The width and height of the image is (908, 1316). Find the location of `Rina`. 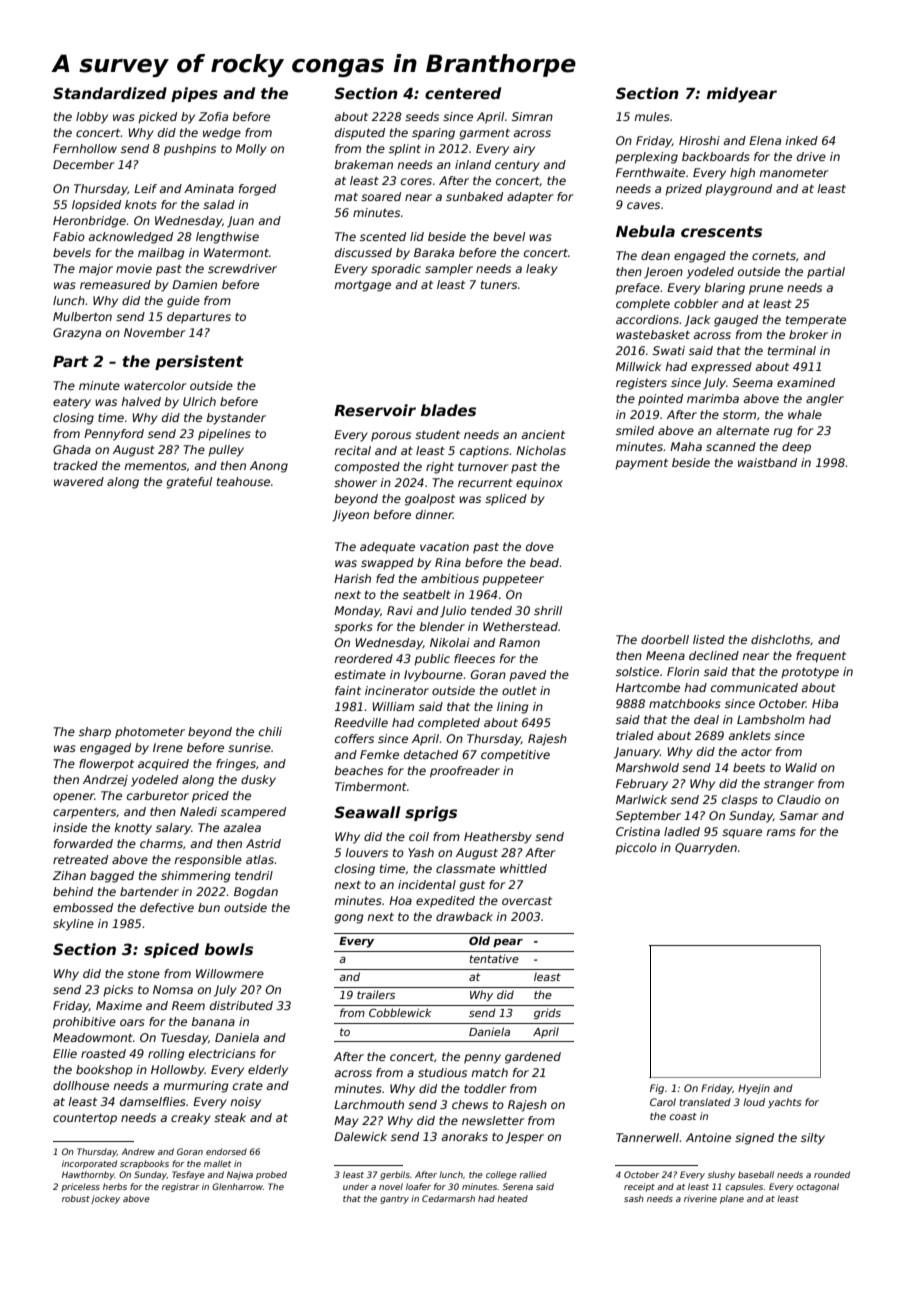

Rina is located at coordinates (448, 562).
